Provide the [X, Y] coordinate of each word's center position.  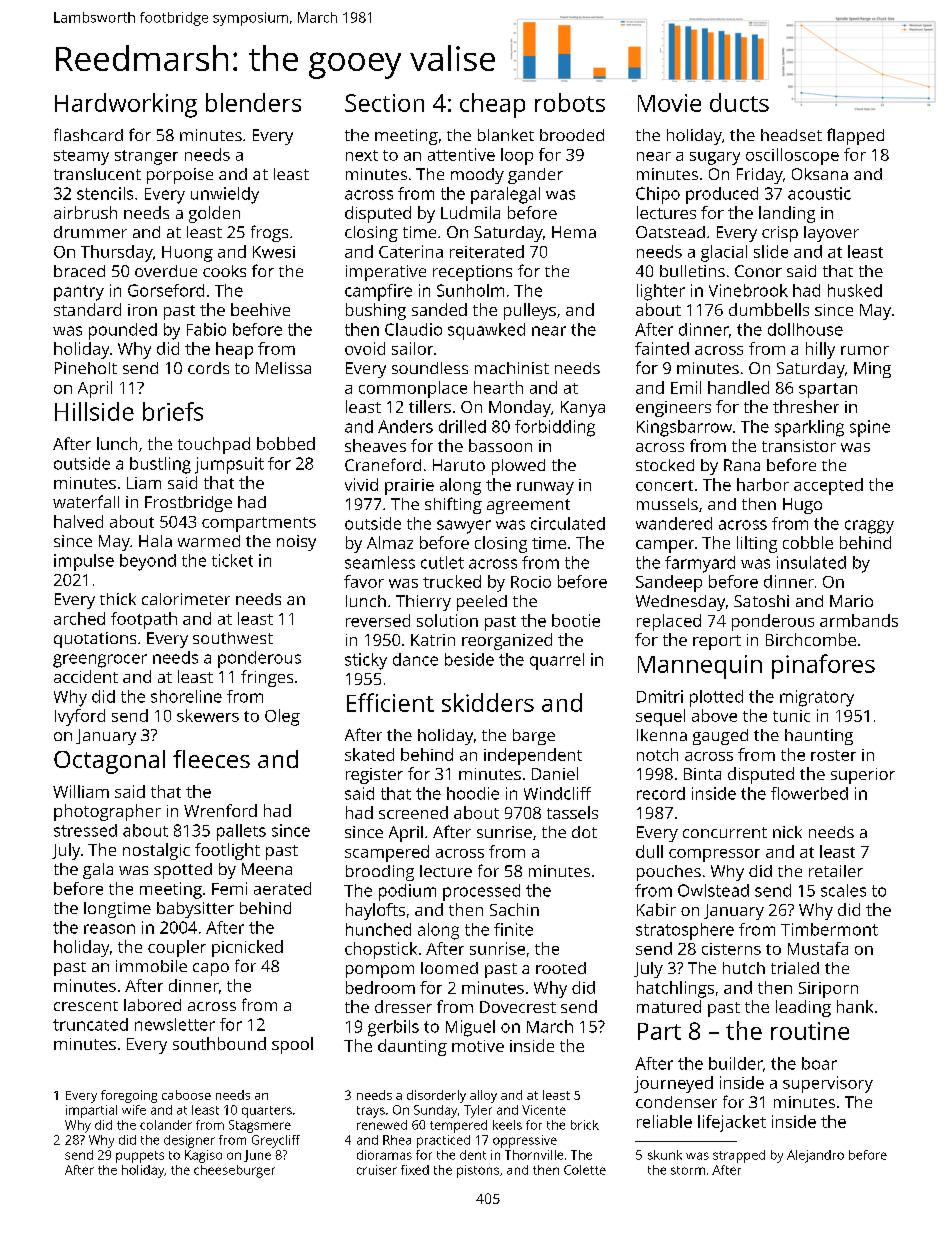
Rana [742, 465]
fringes [267, 678]
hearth [498, 387]
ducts [739, 102]
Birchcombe [811, 639]
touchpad [214, 445]
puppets [140, 1157]
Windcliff [557, 793]
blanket [506, 135]
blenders [253, 102]
